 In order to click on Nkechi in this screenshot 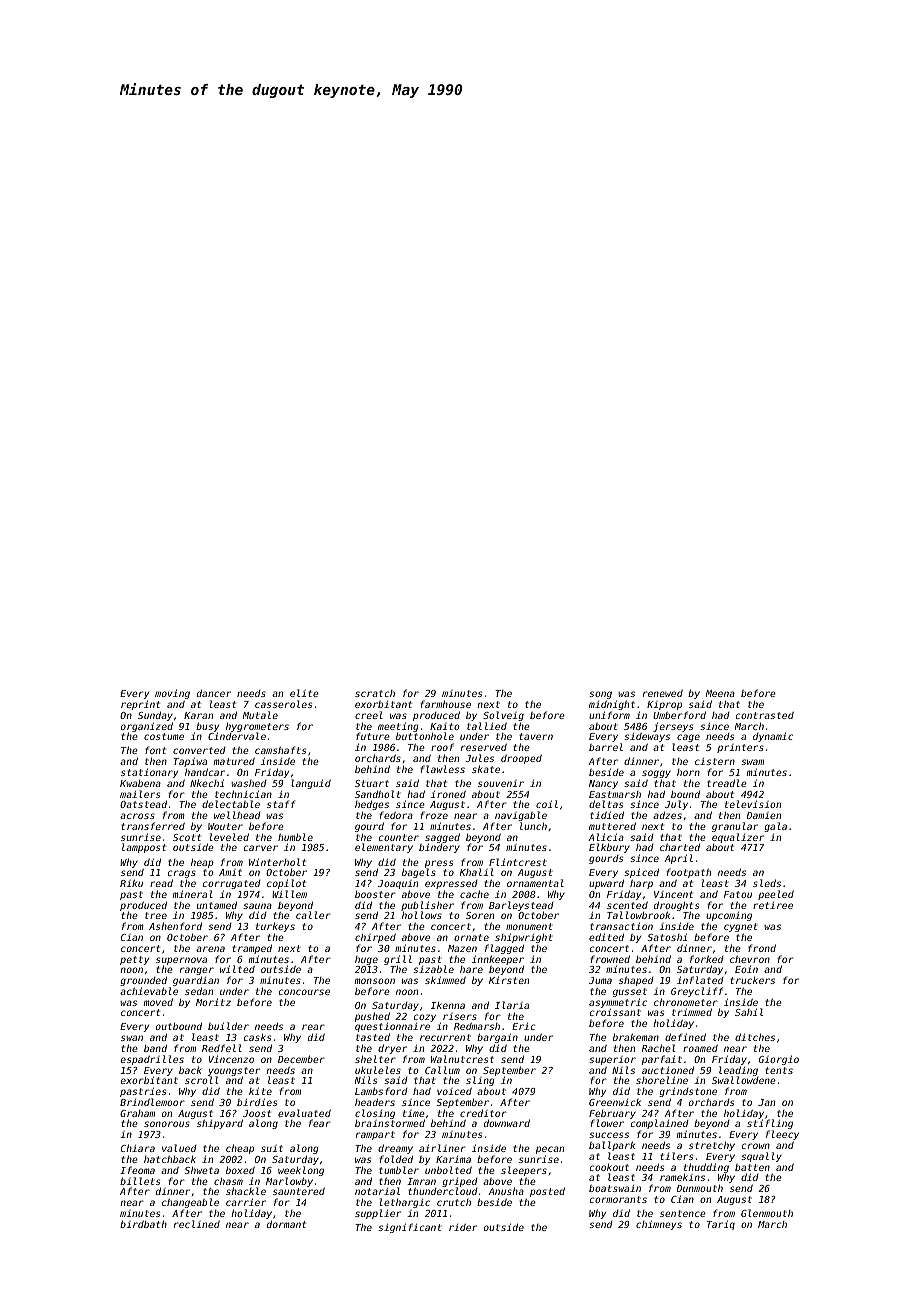, I will do `click(207, 783)`.
